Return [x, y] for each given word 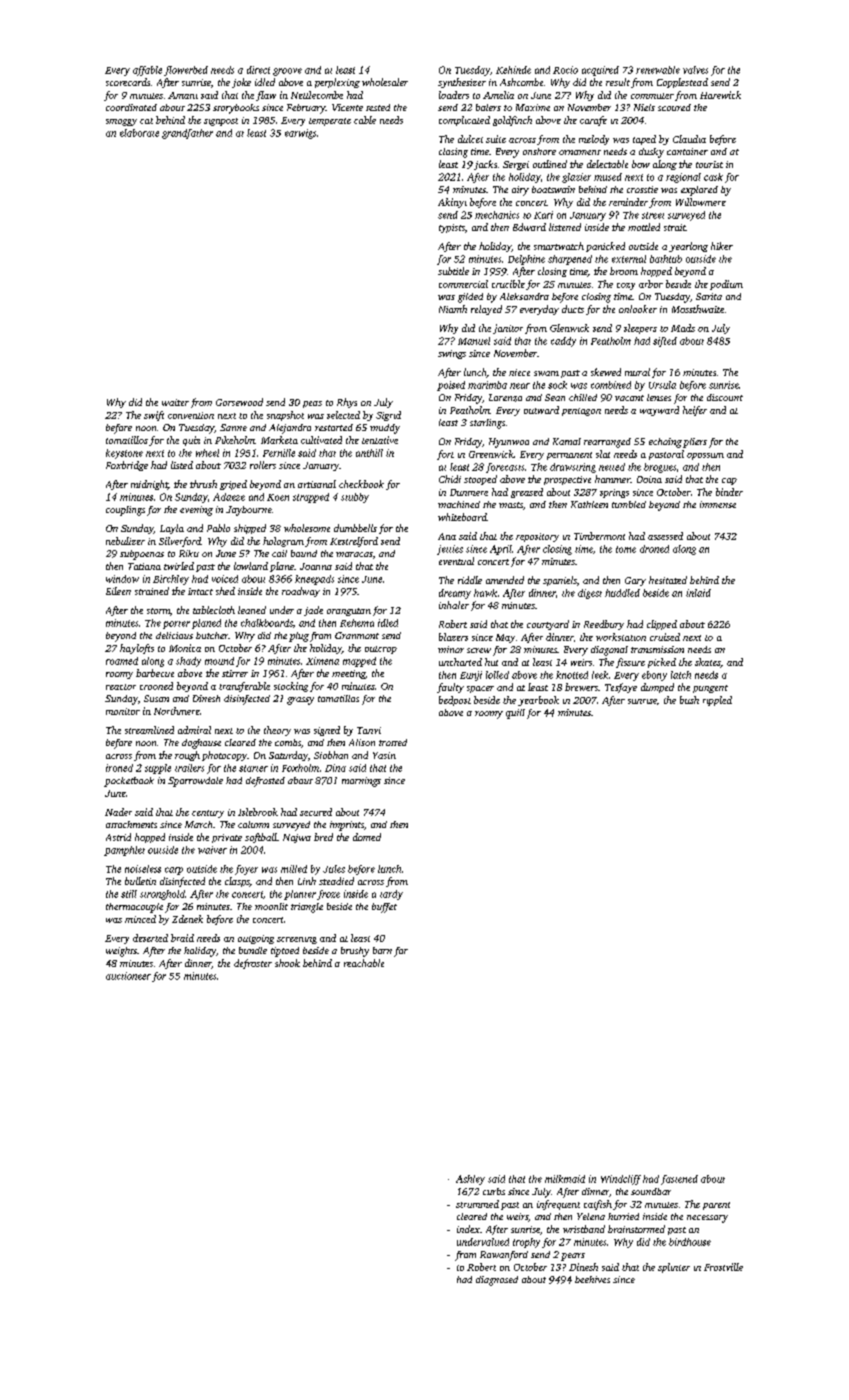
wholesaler [385, 82]
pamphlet [124, 851]
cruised [665, 637]
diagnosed [497, 1281]
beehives [592, 1279]
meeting [348, 674]
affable [147, 71]
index [468, 1229]
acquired [600, 71]
